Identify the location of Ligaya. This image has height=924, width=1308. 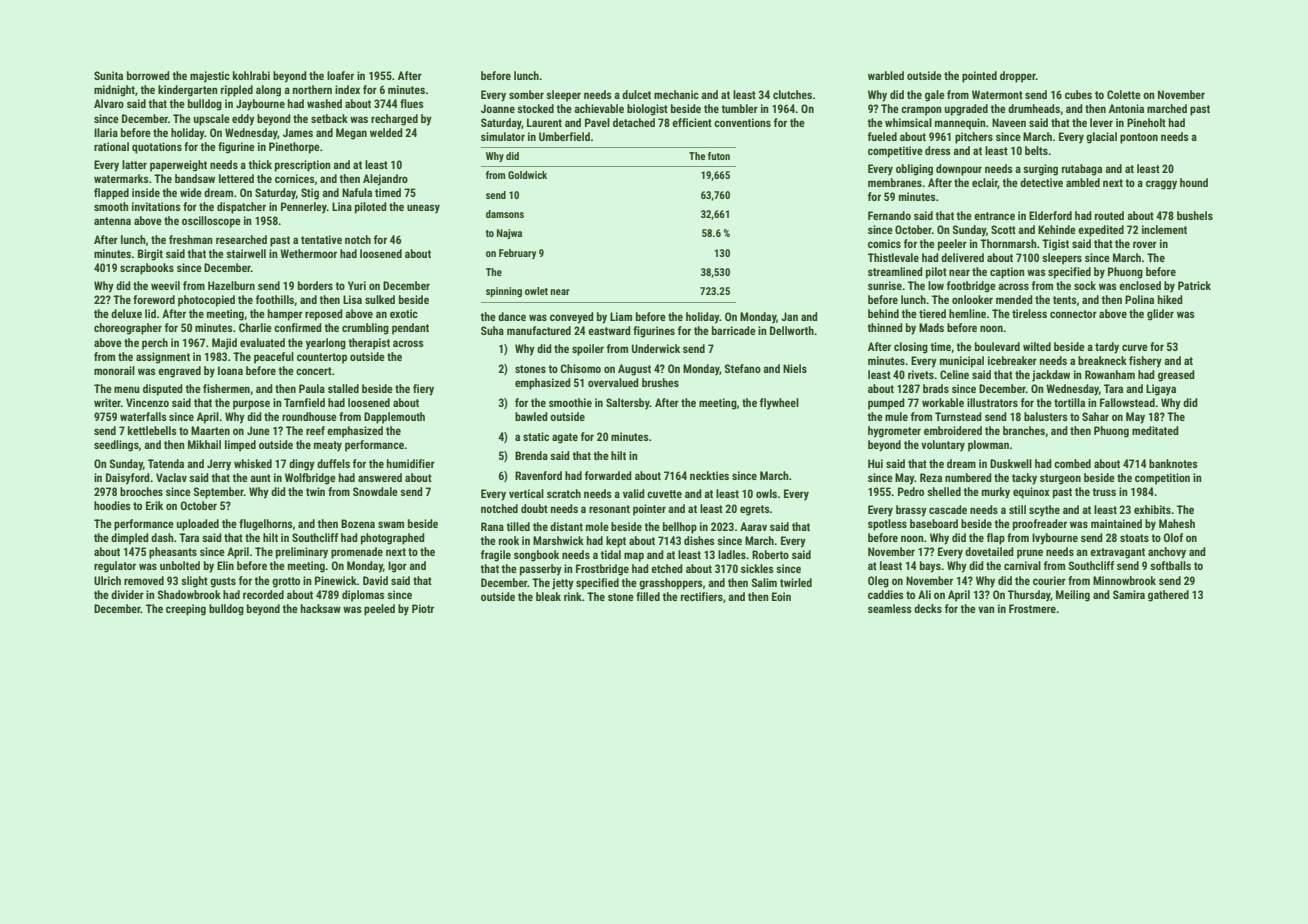
(1161, 390).
